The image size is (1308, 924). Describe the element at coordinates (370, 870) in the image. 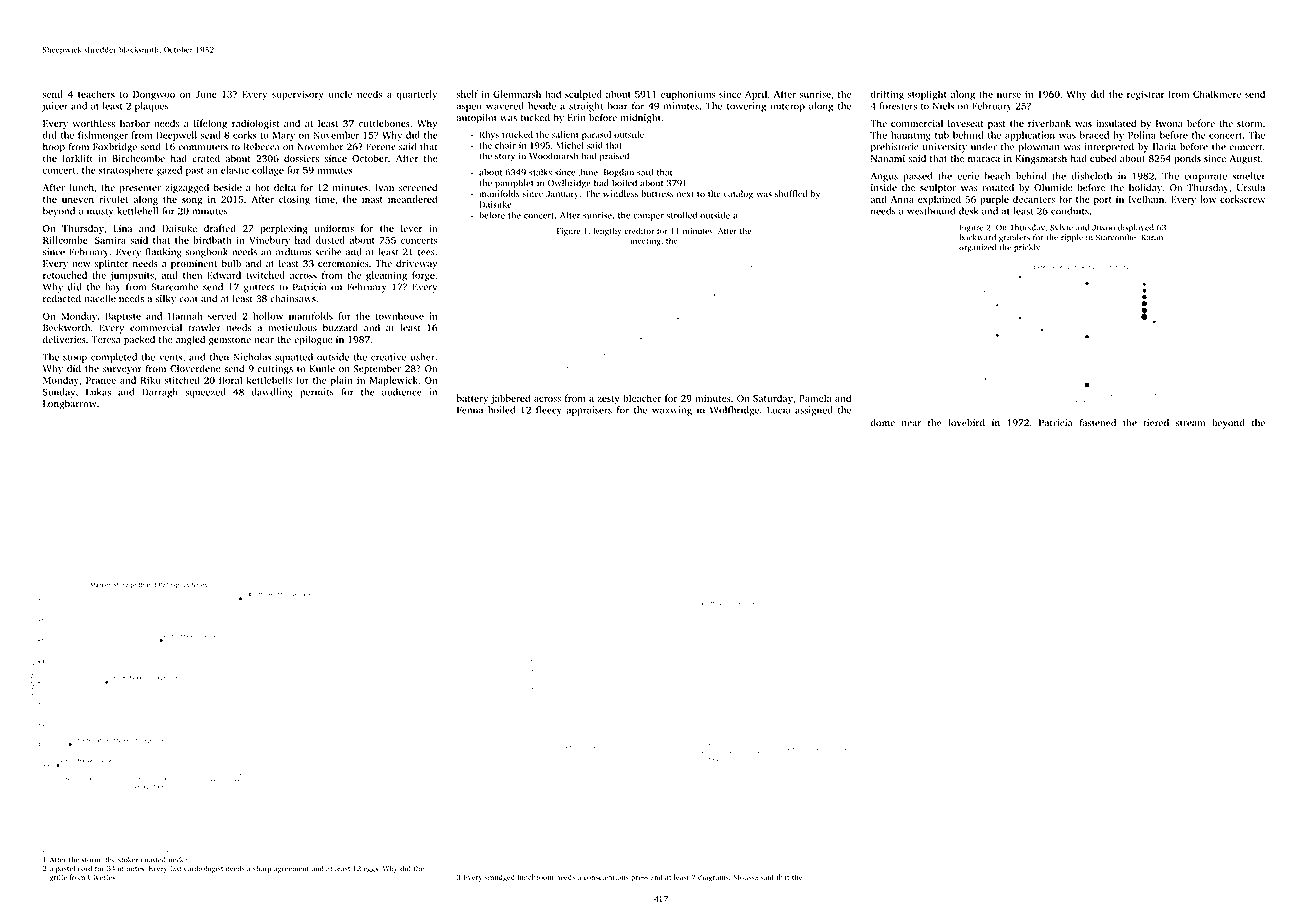

I see `eggs` at that location.
